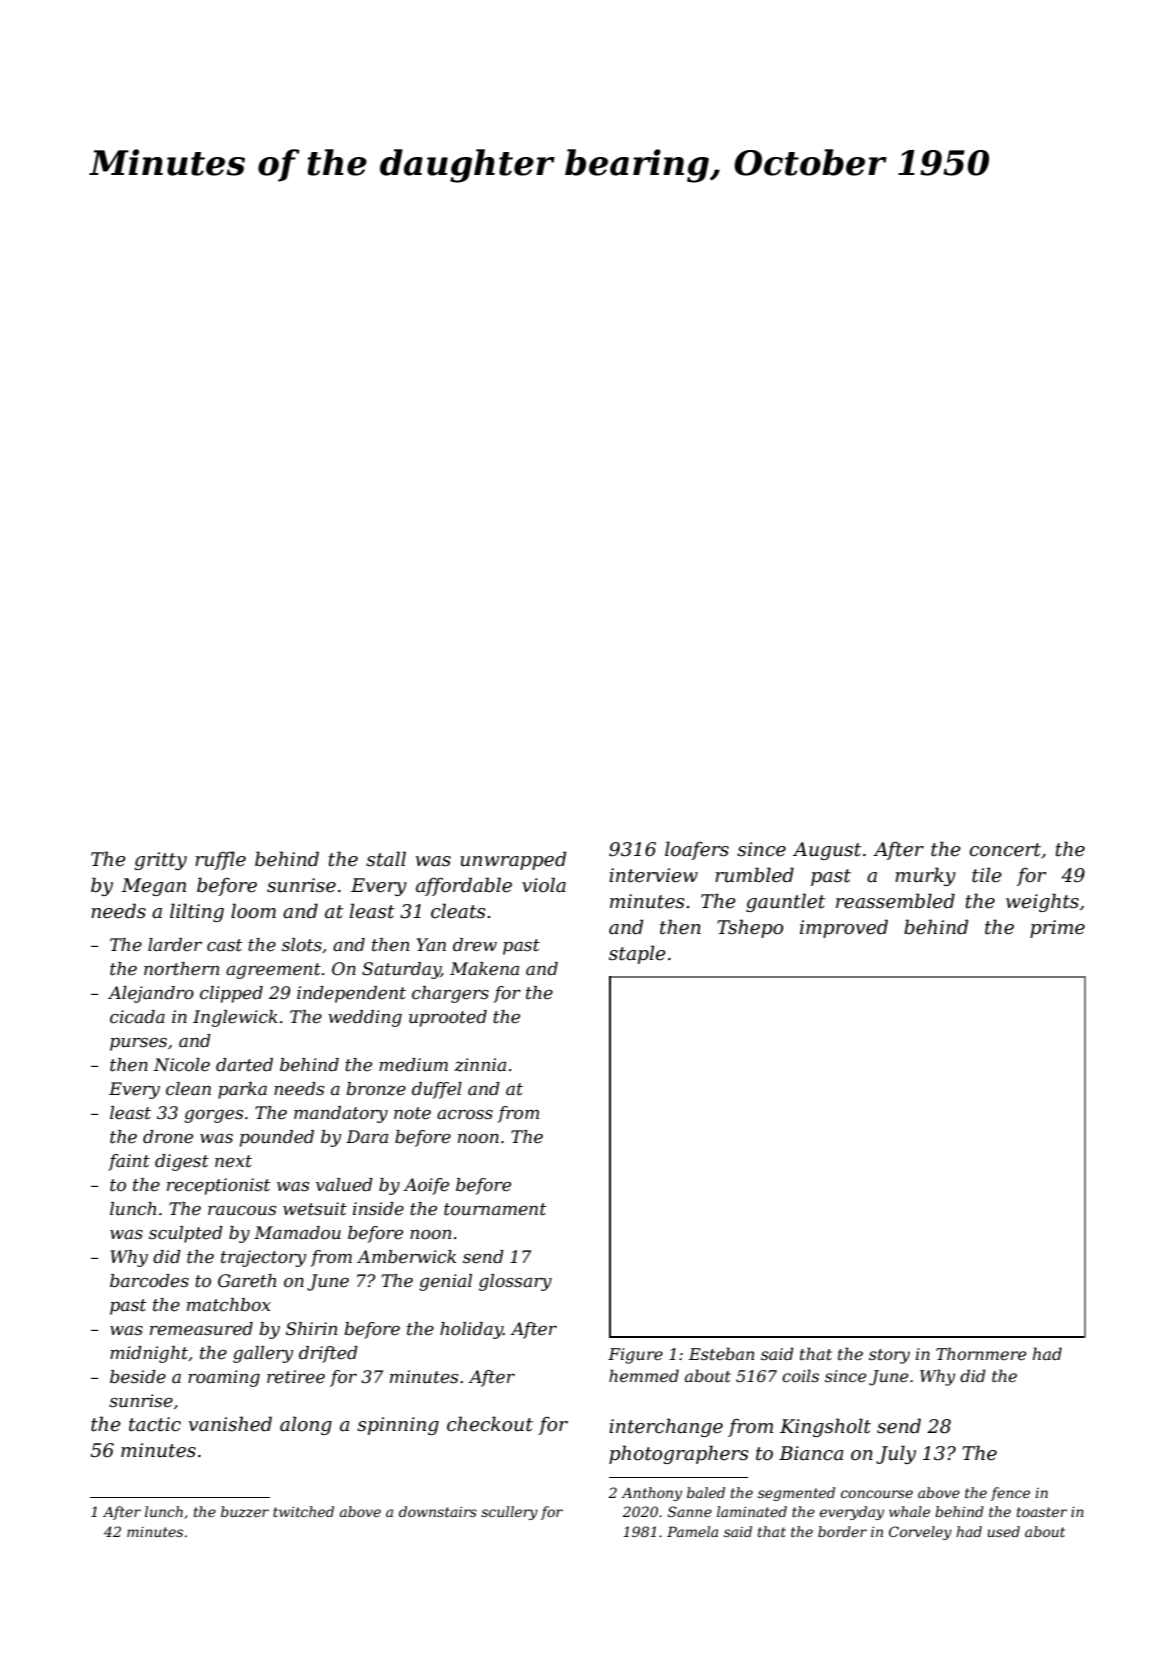 This screenshot has height=1663, width=1176. Describe the element at coordinates (406, 1257) in the screenshot. I see `Amberwick` at that location.
